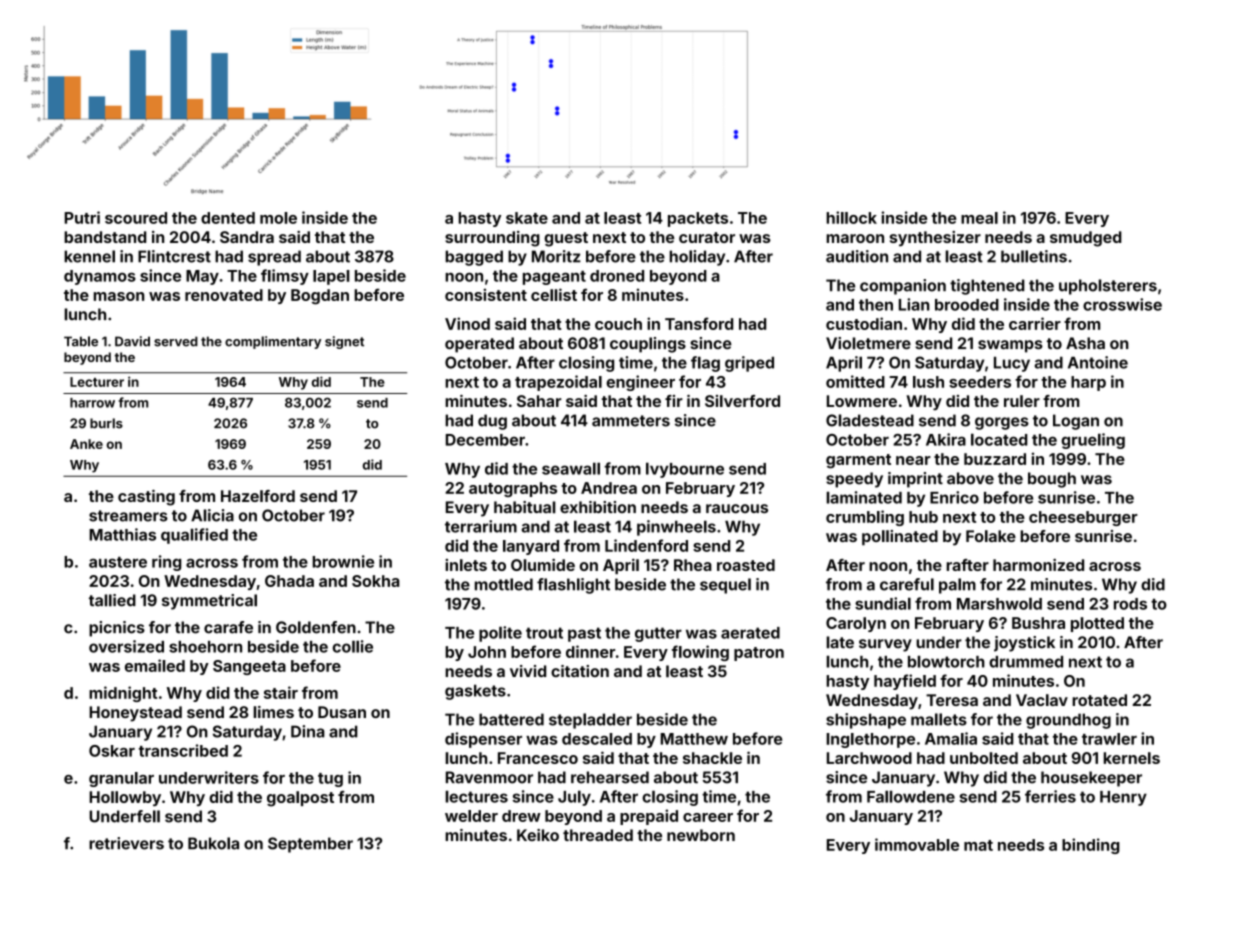  Describe the element at coordinates (504, 584) in the image. I see `mottled` at that location.
